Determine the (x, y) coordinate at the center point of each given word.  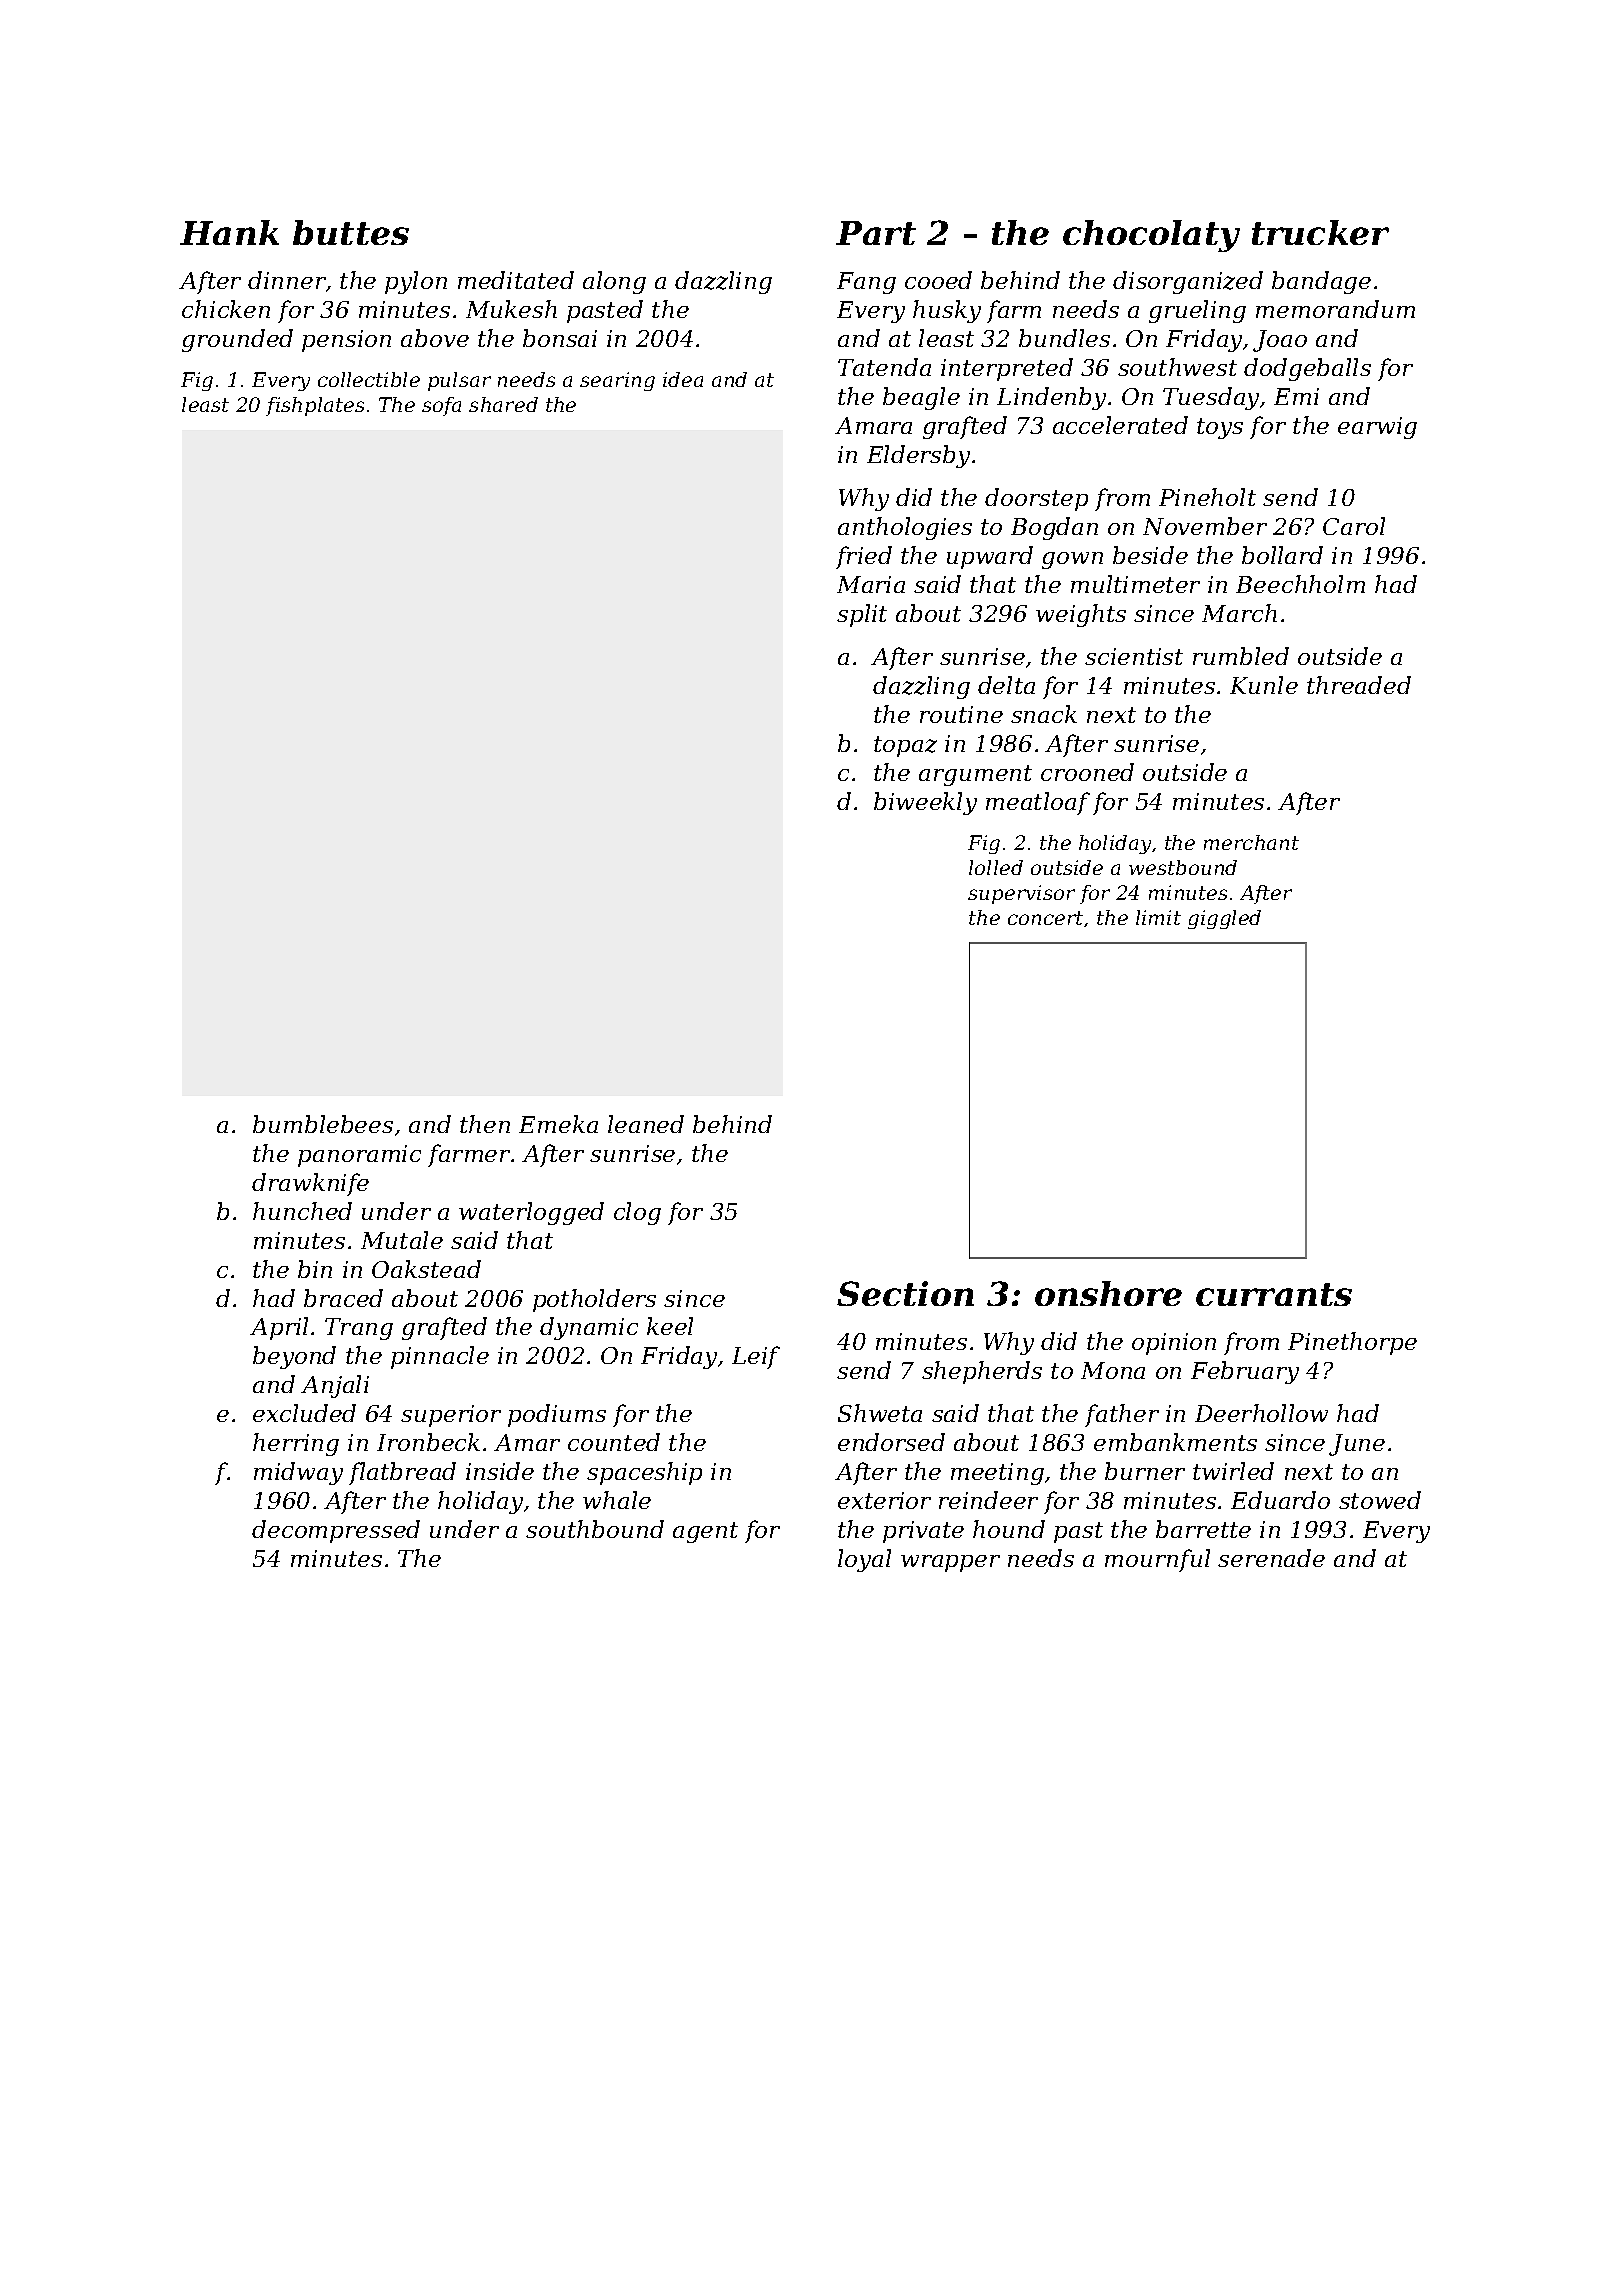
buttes (351, 232)
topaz (905, 746)
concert (1045, 918)
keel (670, 1326)
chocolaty (1151, 236)
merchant (1251, 842)
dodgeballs (1307, 369)
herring (296, 1444)
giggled (1224, 919)
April (279, 1328)
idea (683, 379)
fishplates (315, 406)
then (485, 1124)
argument (975, 775)
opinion (1174, 1344)
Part (876, 233)
